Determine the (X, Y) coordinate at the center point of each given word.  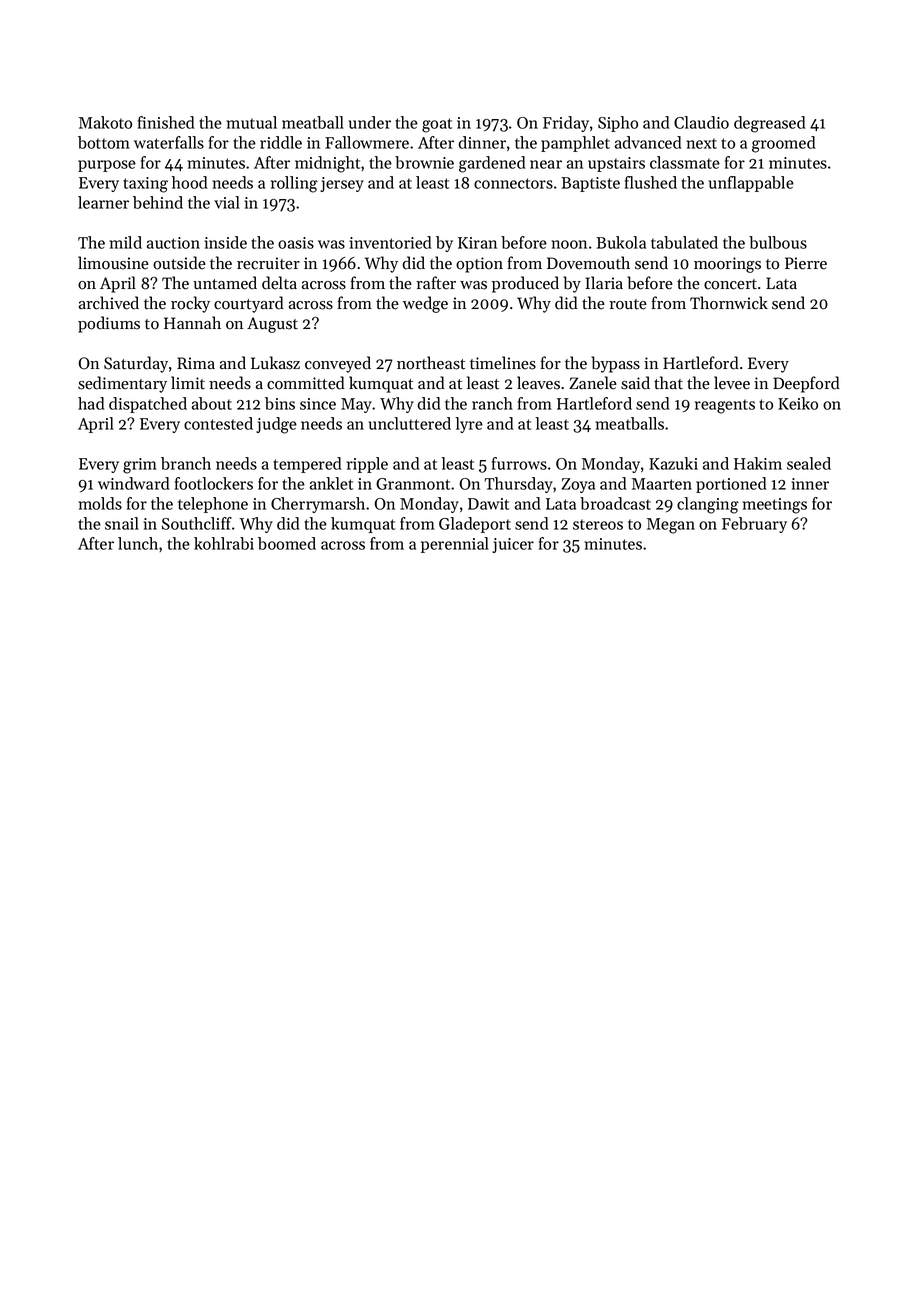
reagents (725, 406)
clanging (708, 505)
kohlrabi (224, 543)
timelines (503, 363)
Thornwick (729, 303)
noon (569, 244)
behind (158, 202)
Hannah (192, 322)
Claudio (701, 122)
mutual (252, 122)
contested (218, 423)
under (370, 122)
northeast (431, 363)
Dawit (488, 504)
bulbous (778, 242)
